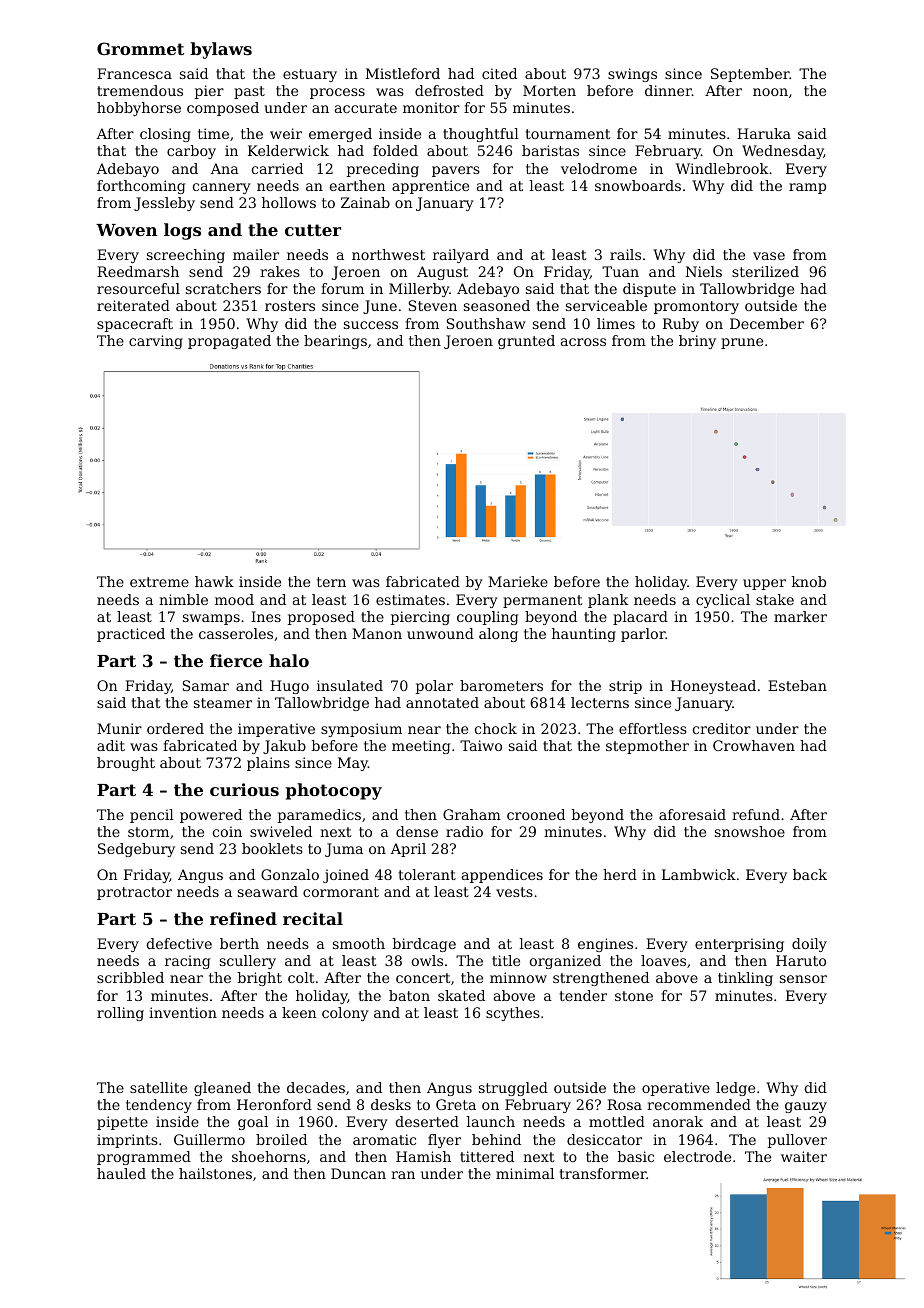 The image size is (924, 1308). I want to click on insulated, so click(350, 685).
